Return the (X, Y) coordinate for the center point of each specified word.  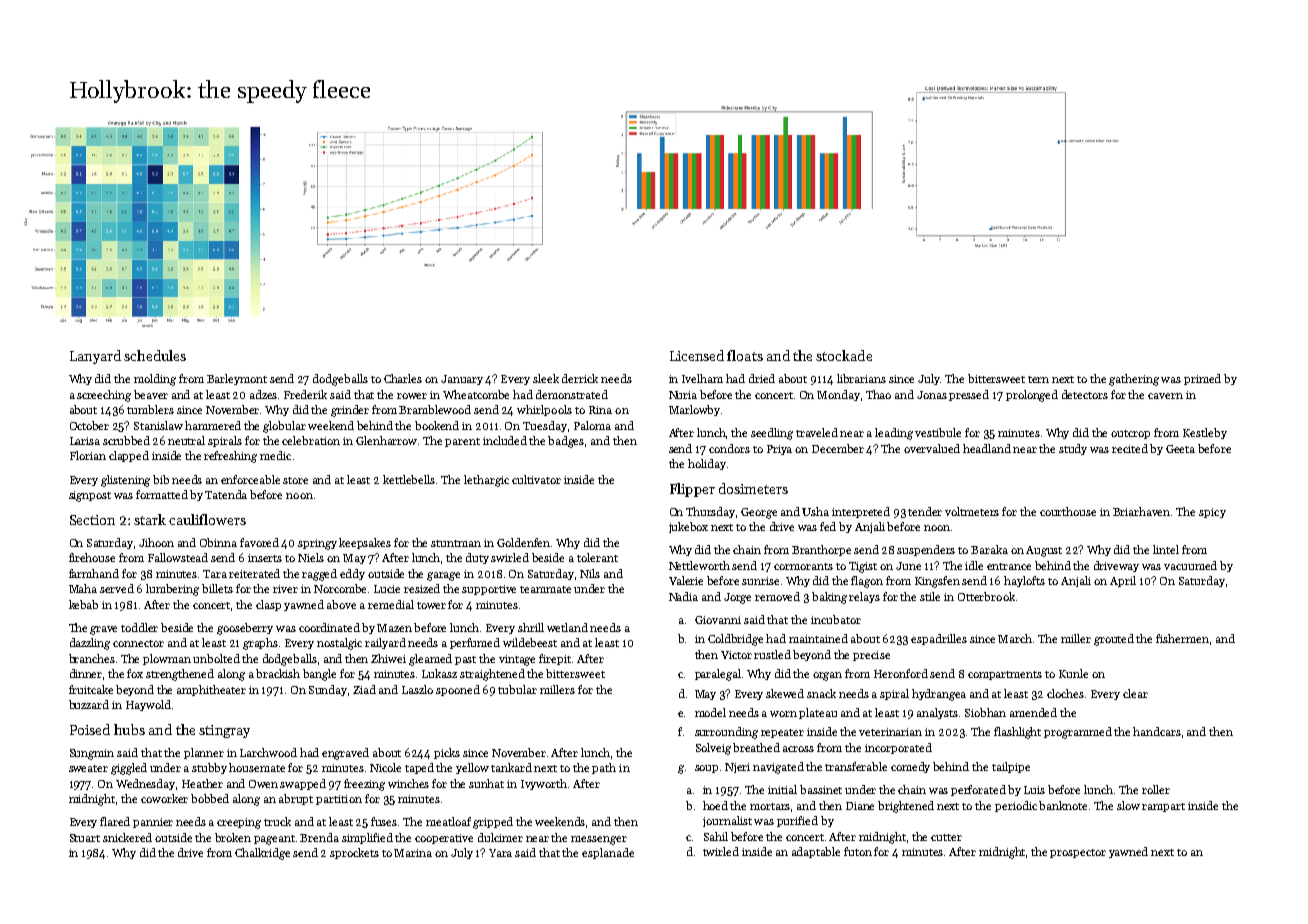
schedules (155, 355)
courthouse (1068, 511)
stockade (844, 355)
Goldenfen (523, 542)
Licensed (697, 355)
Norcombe (340, 588)
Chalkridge (262, 854)
